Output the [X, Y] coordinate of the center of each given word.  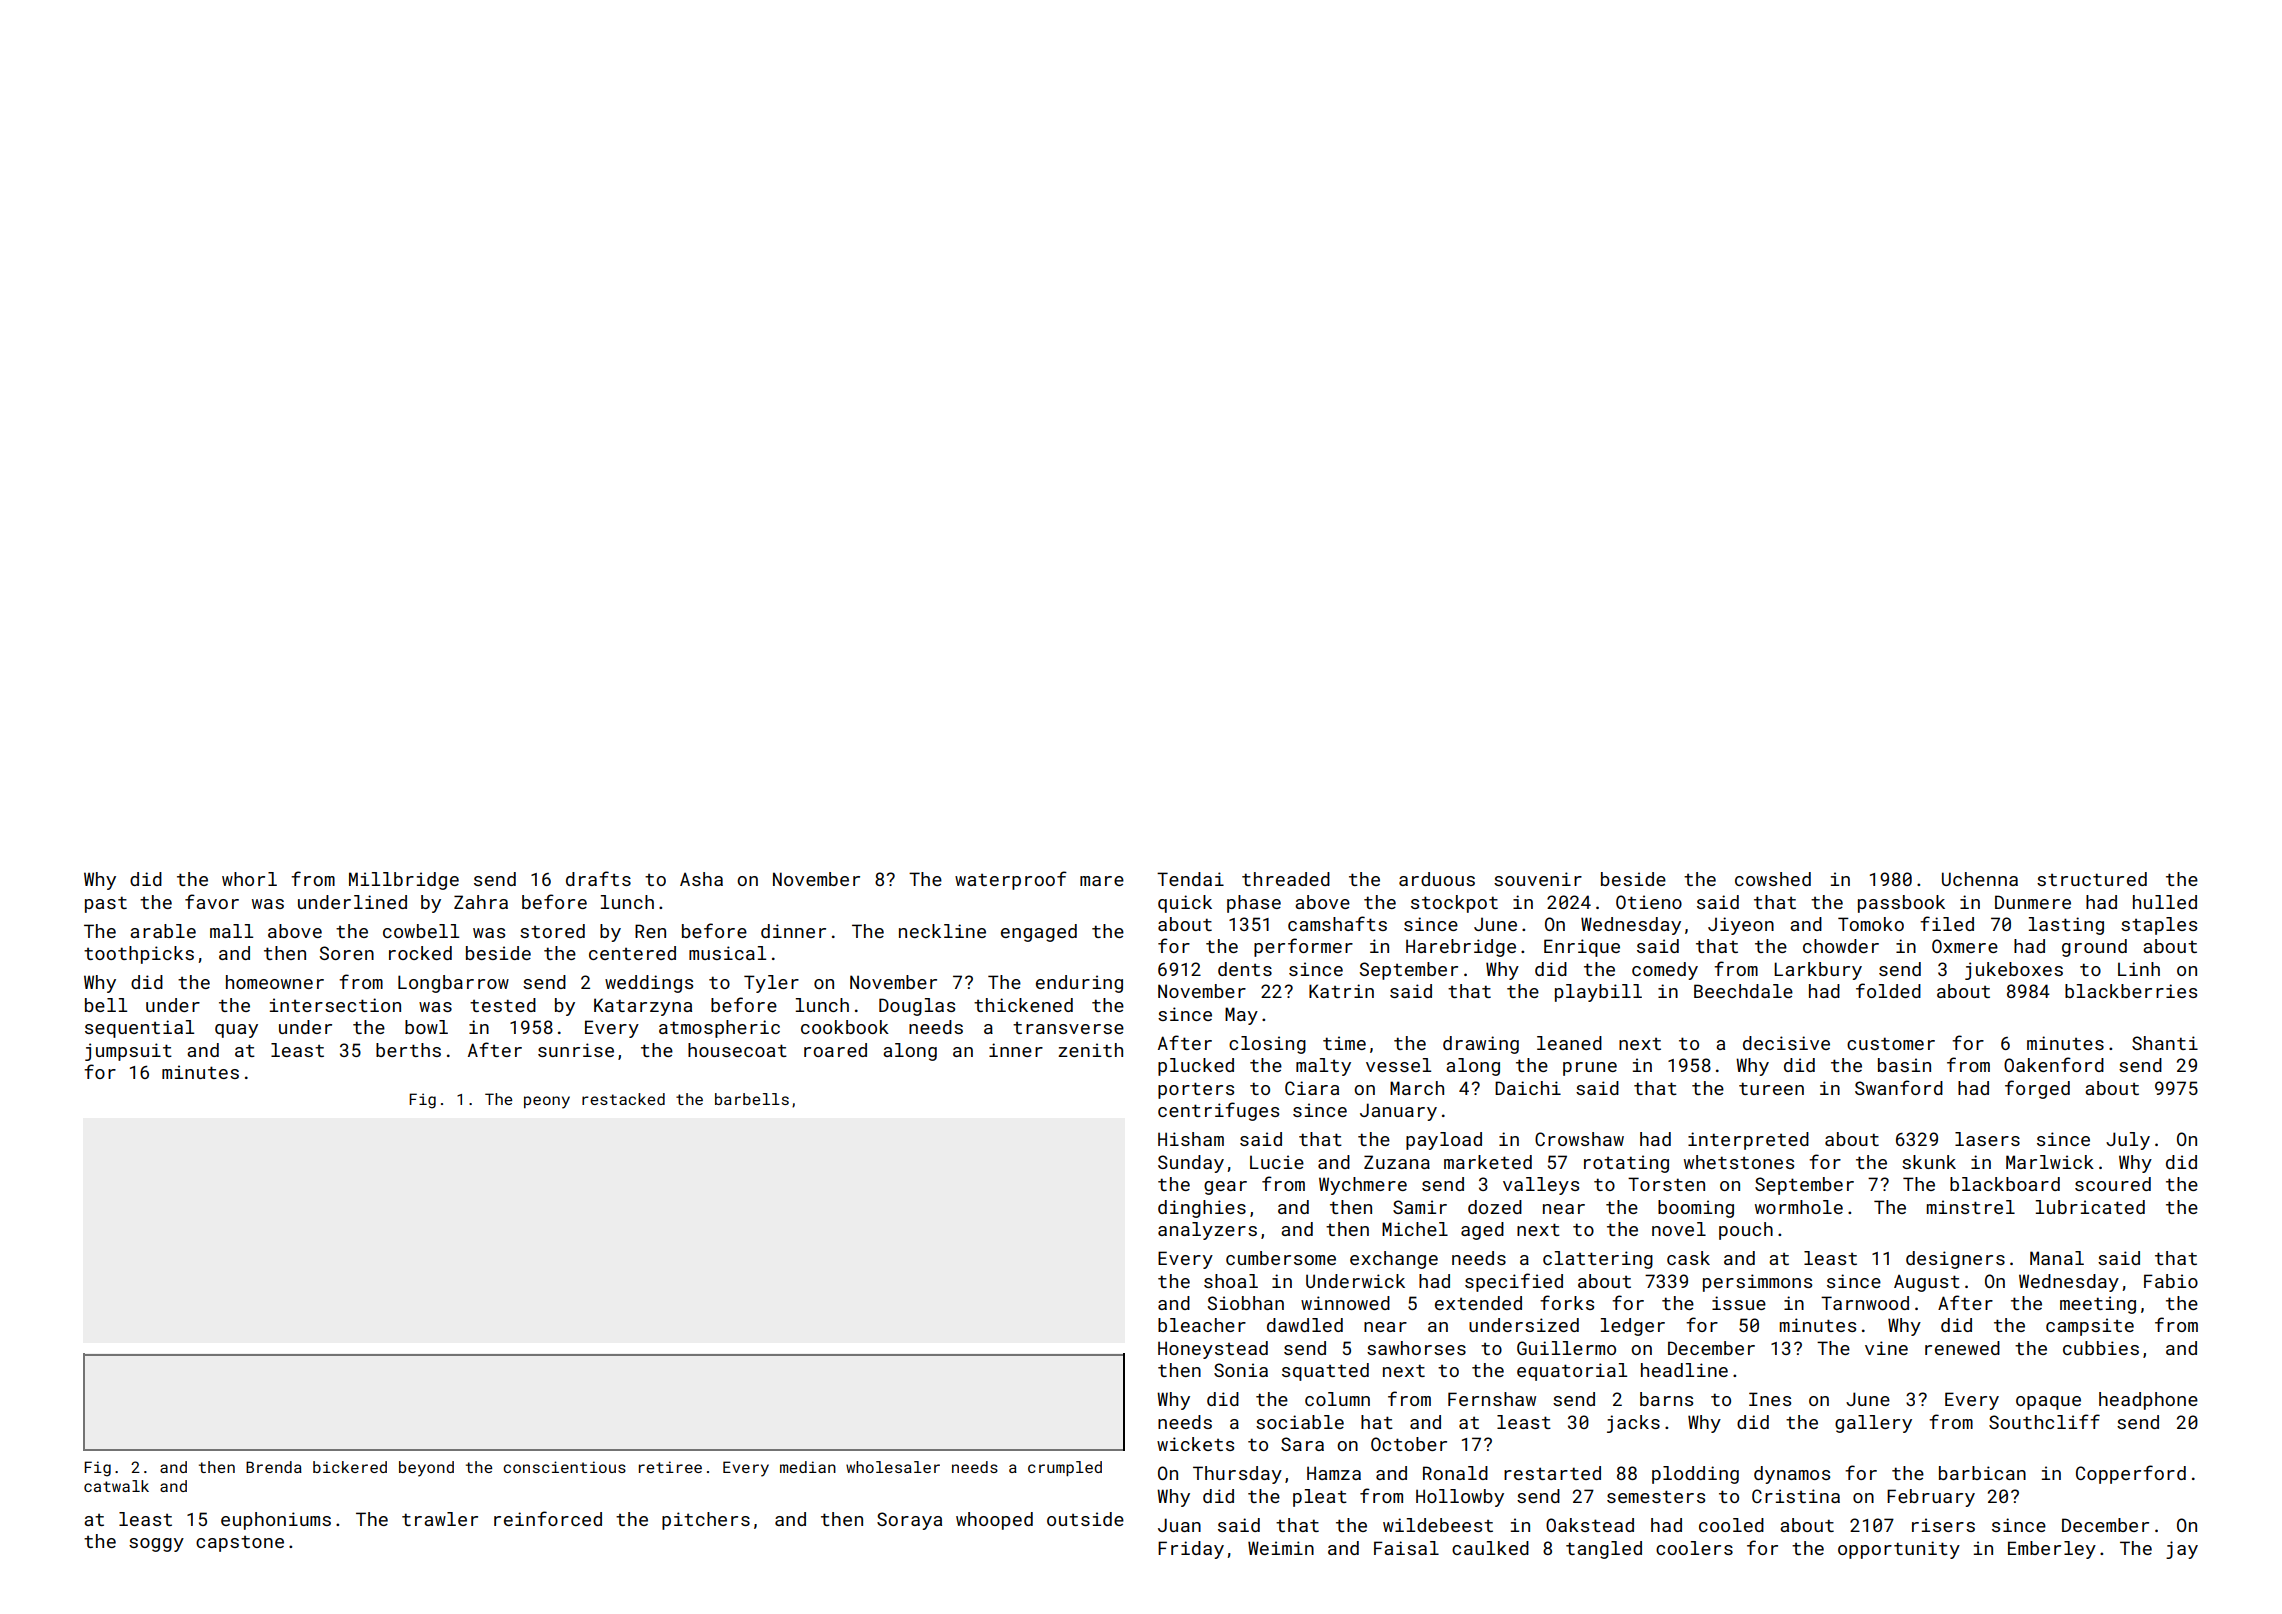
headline [1684, 1370]
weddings [649, 984]
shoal [1231, 1281]
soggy [156, 1545]
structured [2092, 879]
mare [1102, 881]
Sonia [1241, 1370]
